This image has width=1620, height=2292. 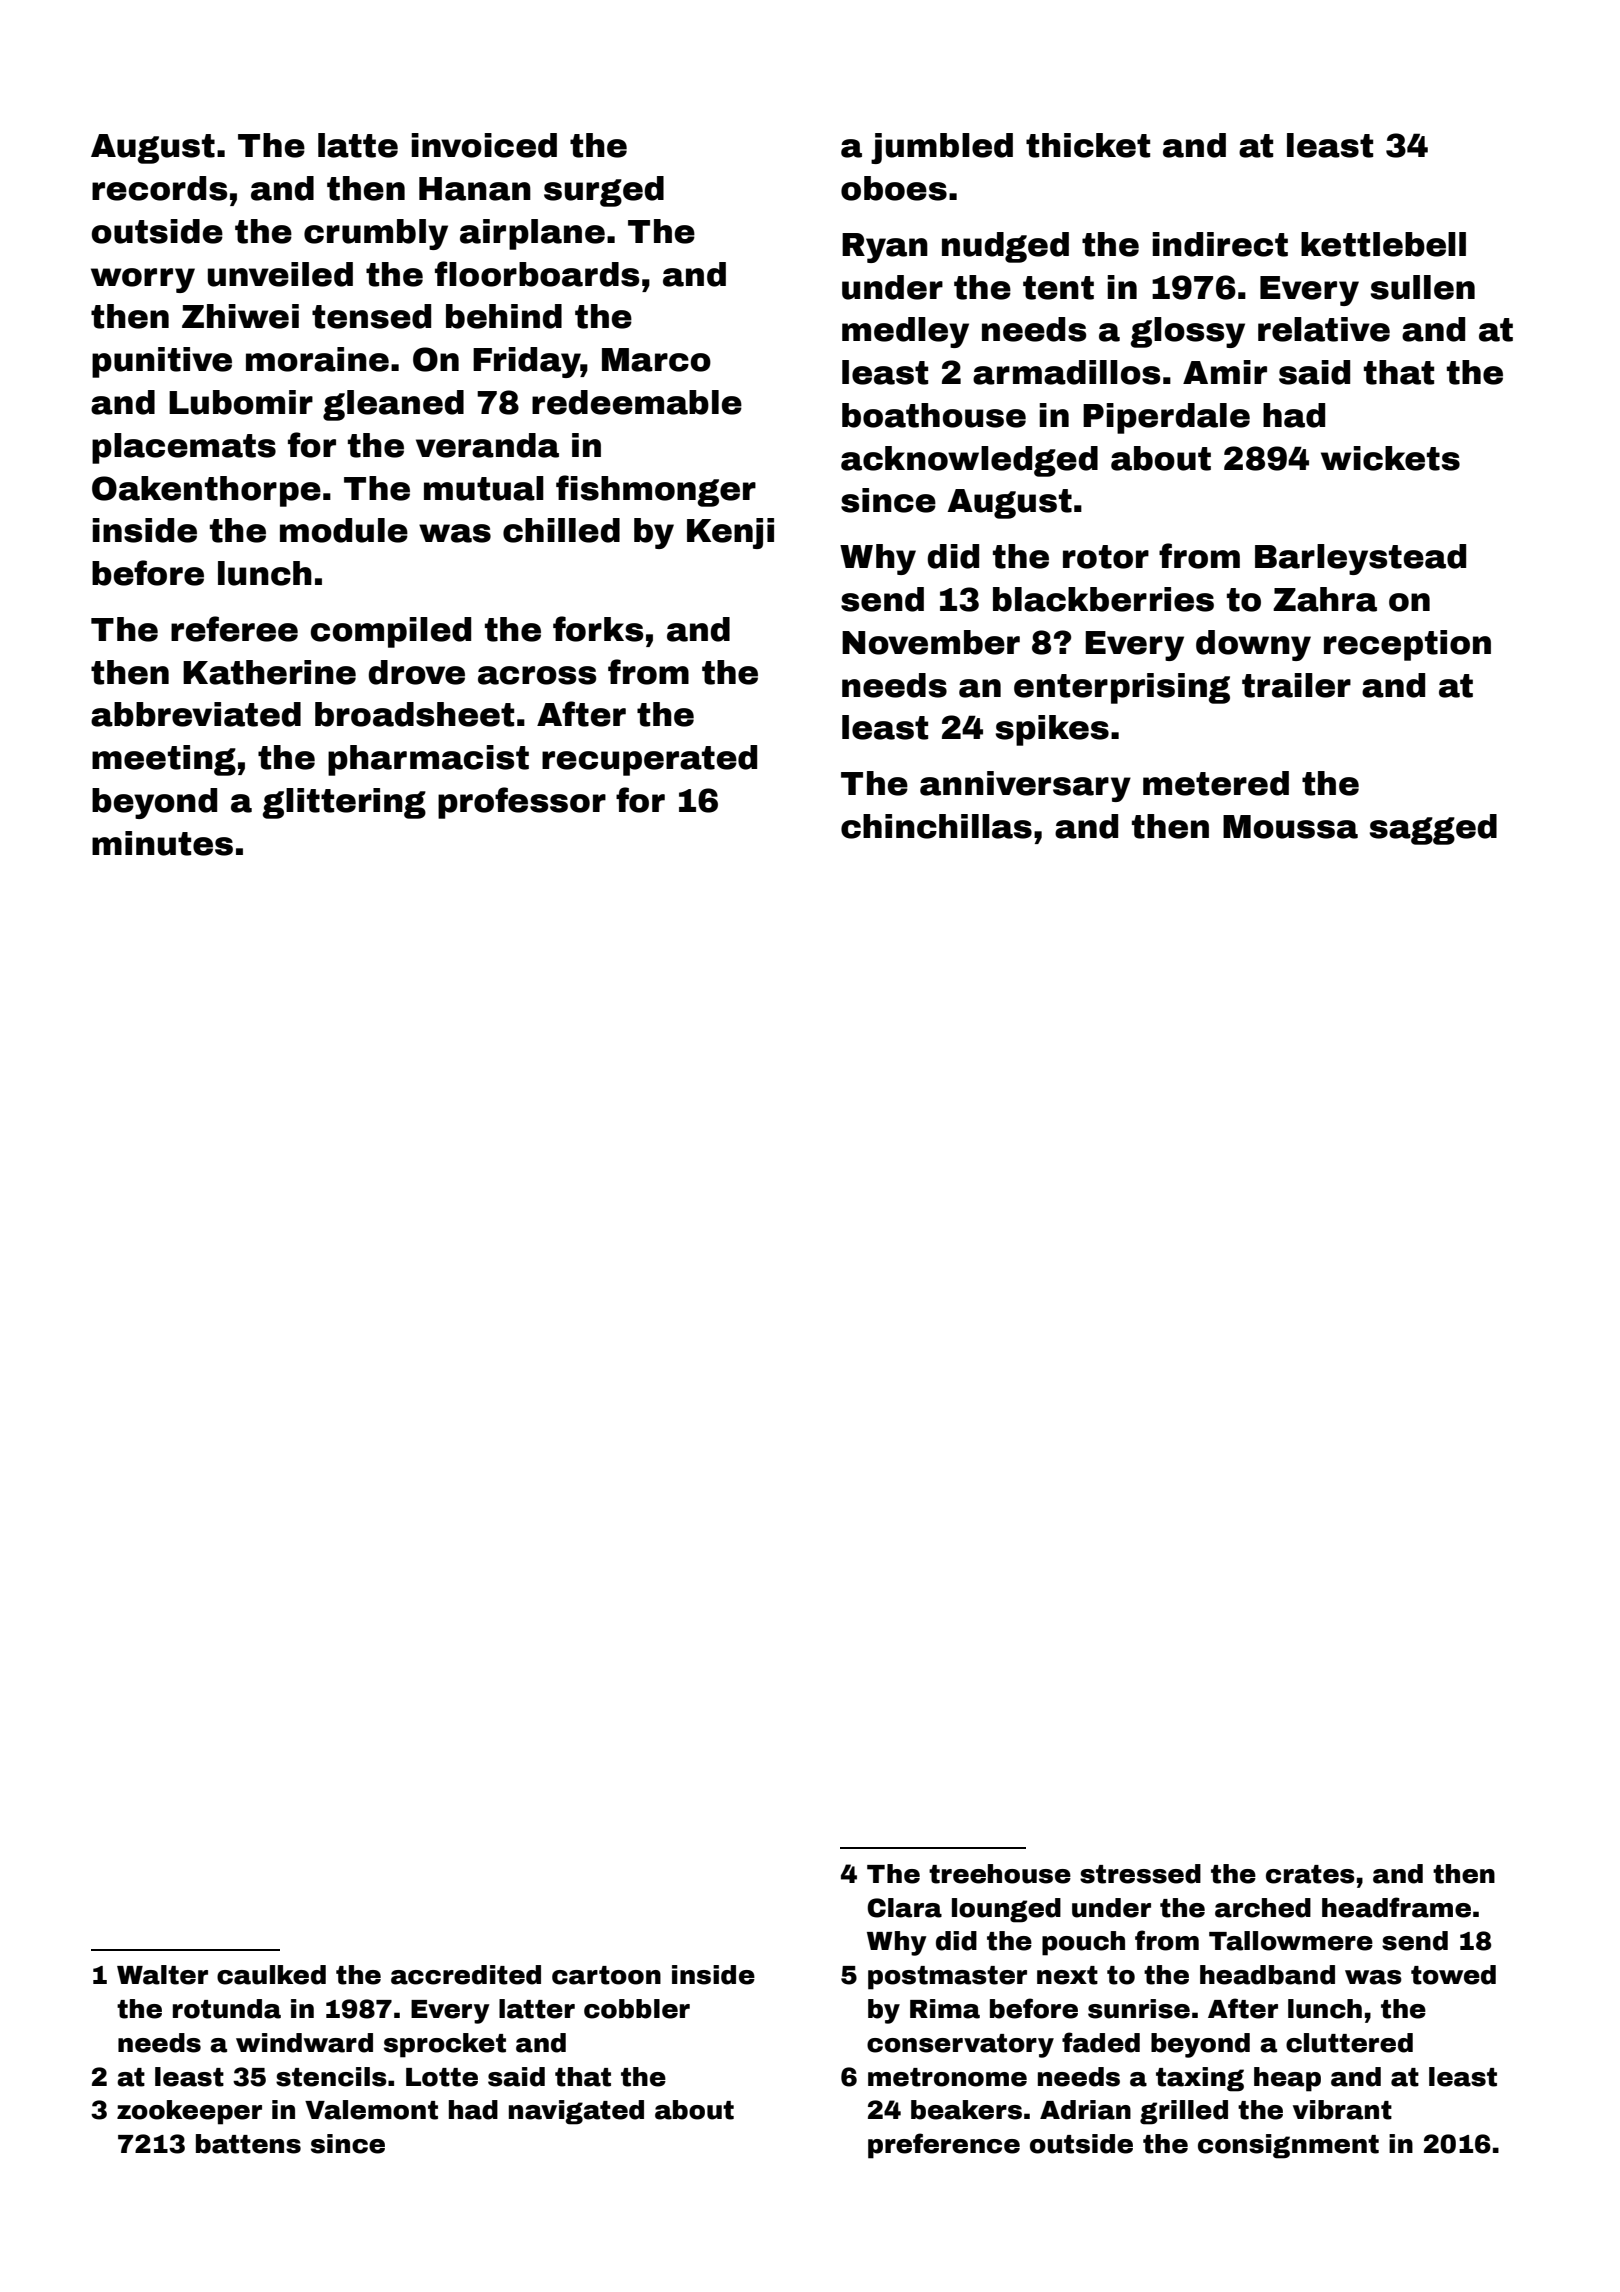 I want to click on caulked, so click(x=271, y=1975).
